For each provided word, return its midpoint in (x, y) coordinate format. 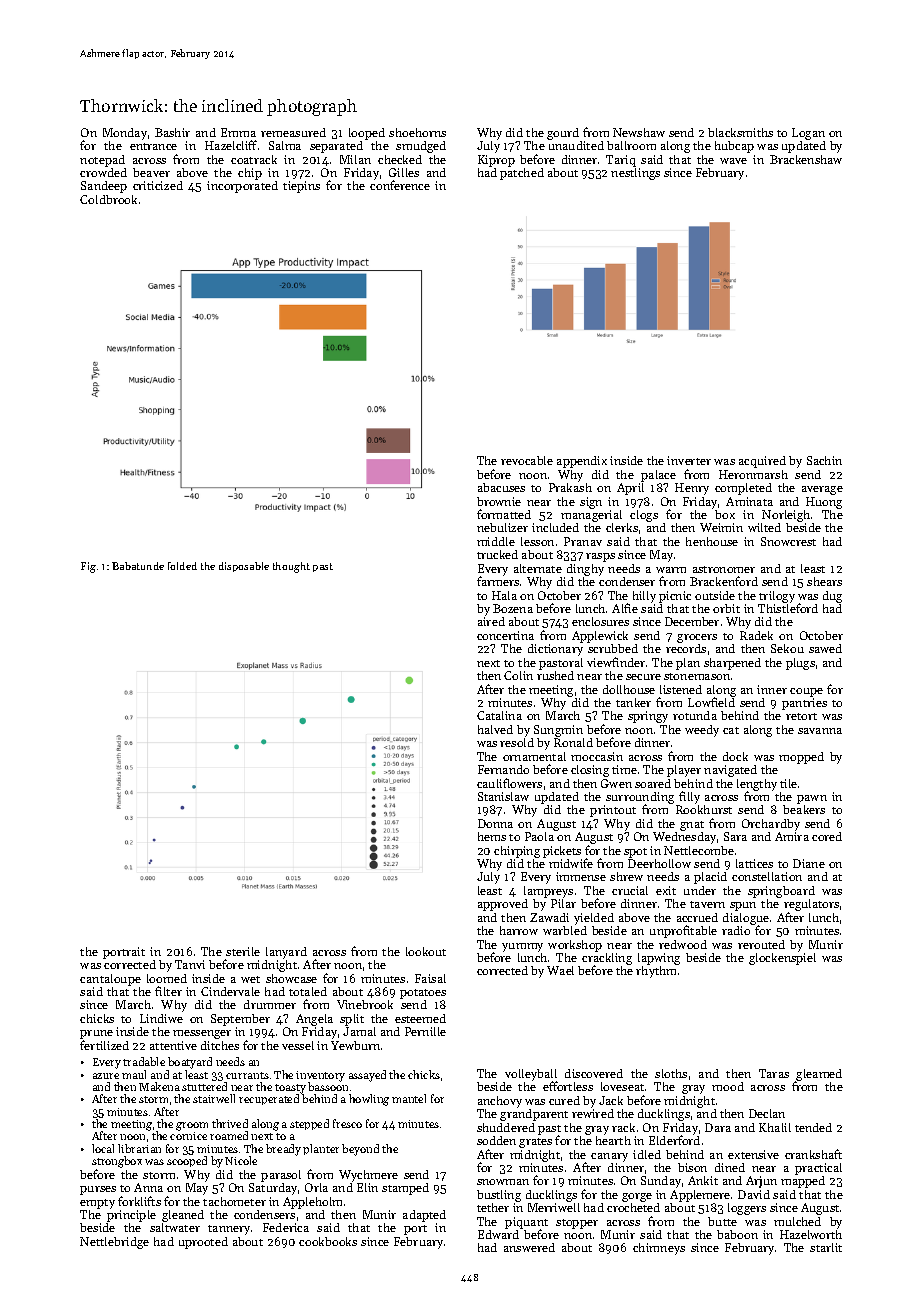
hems (492, 836)
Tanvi (190, 964)
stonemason (697, 676)
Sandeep (104, 187)
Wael (560, 970)
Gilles (404, 172)
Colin (518, 675)
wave (733, 161)
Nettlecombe (699, 850)
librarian (139, 1148)
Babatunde (138, 566)
